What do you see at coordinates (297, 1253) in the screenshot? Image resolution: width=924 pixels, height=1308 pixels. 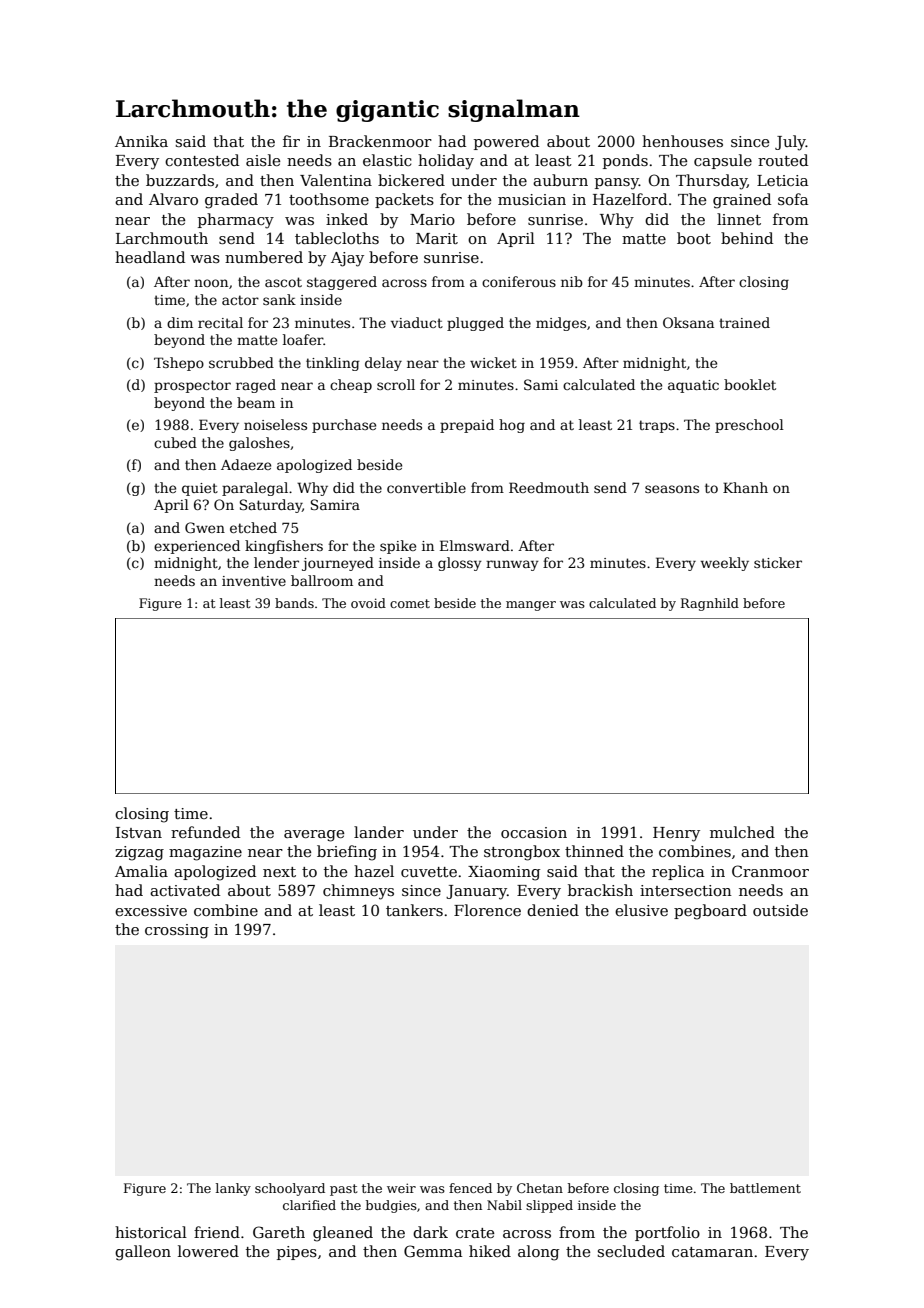 I see `pipes` at bounding box center [297, 1253].
